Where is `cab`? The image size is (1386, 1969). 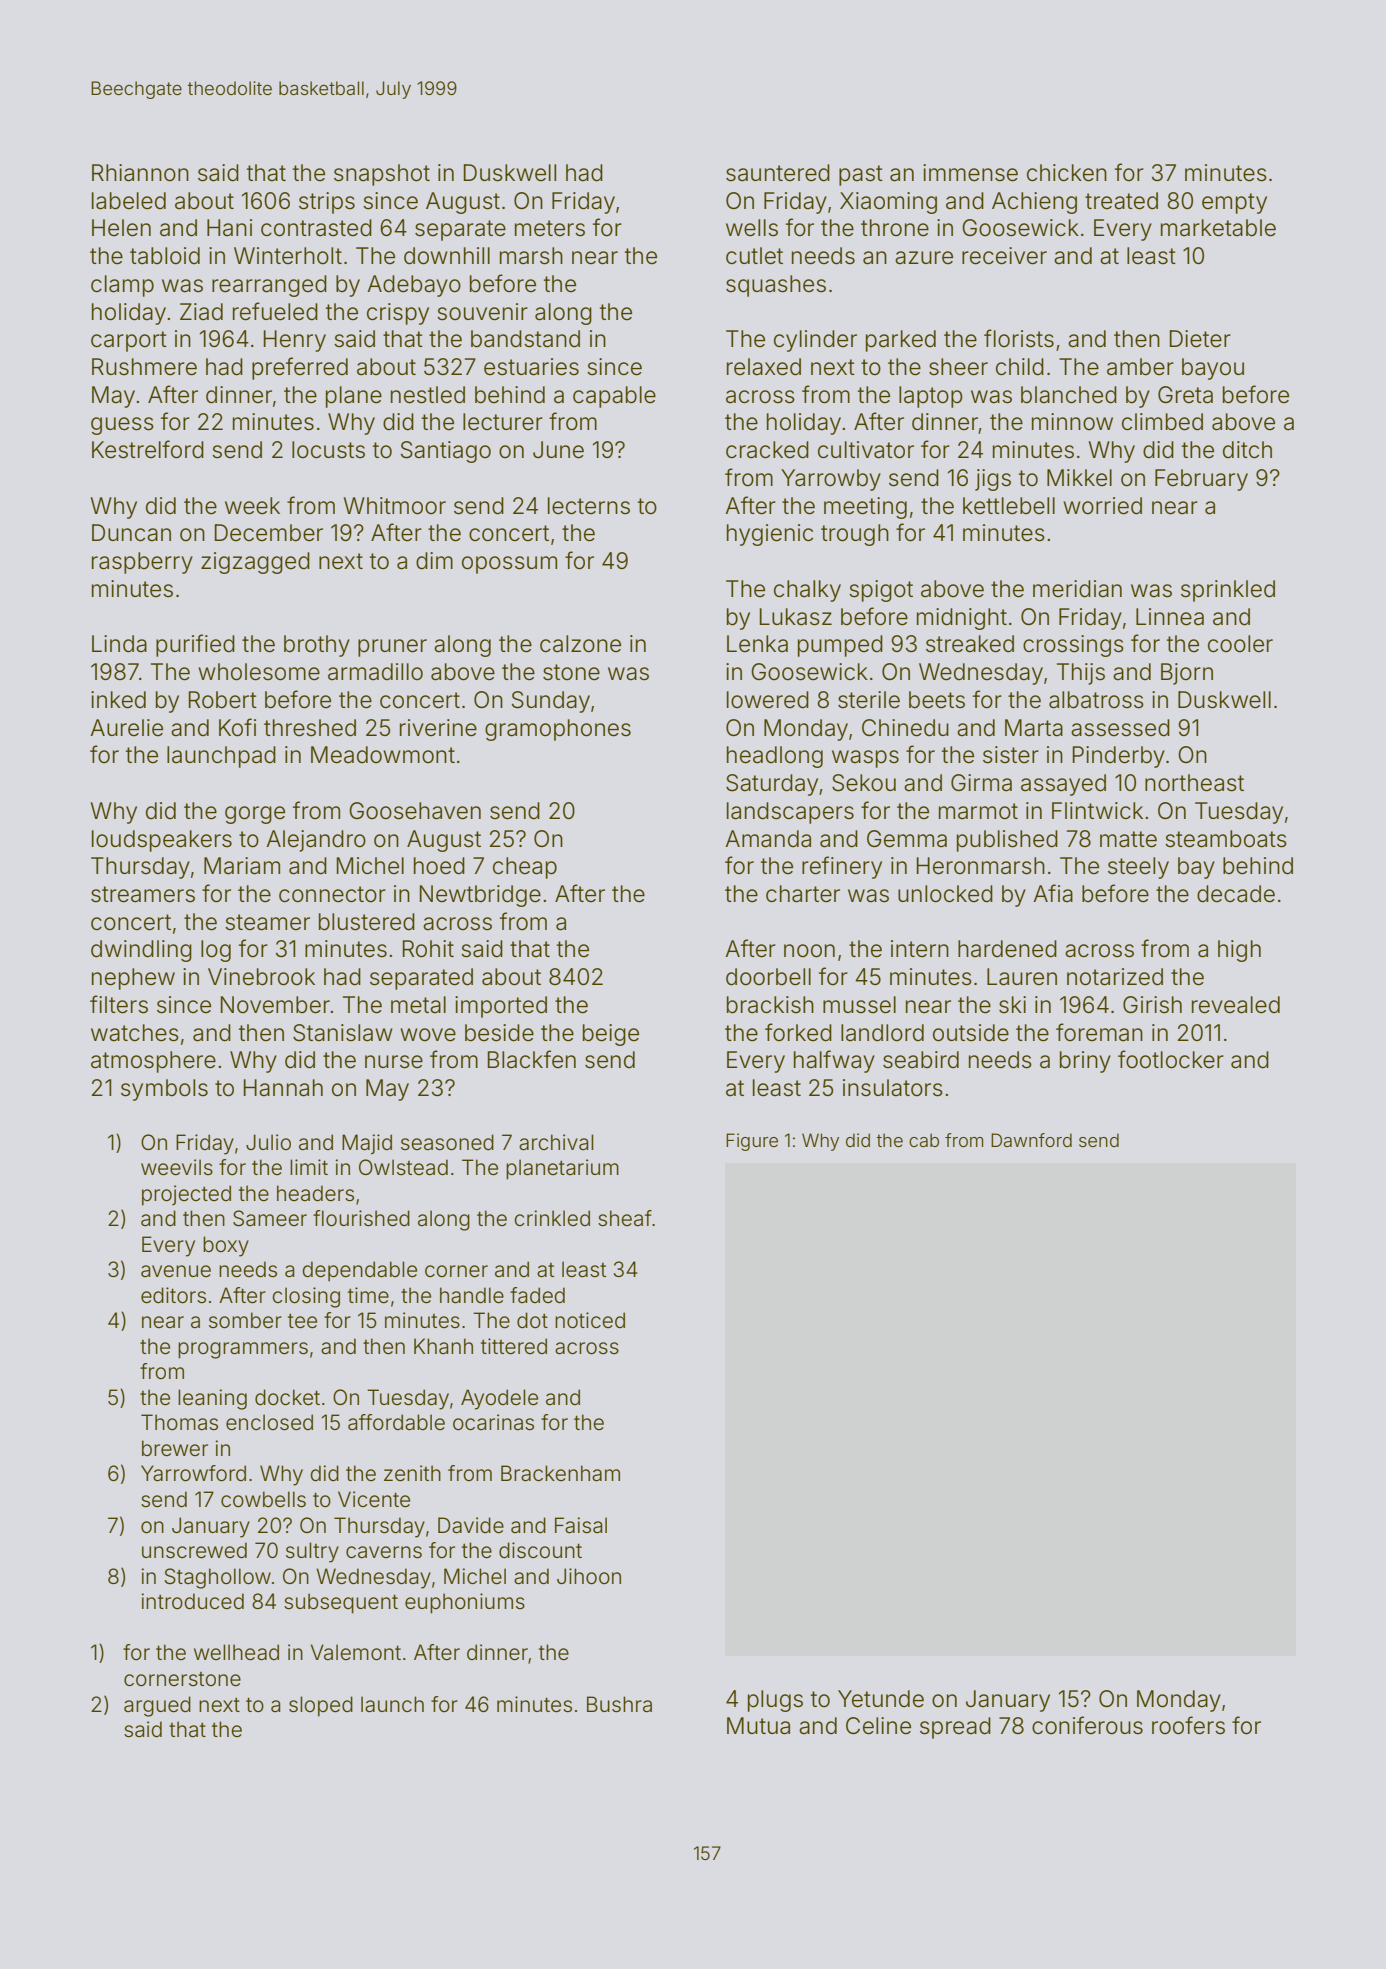 cab is located at coordinates (924, 1140).
